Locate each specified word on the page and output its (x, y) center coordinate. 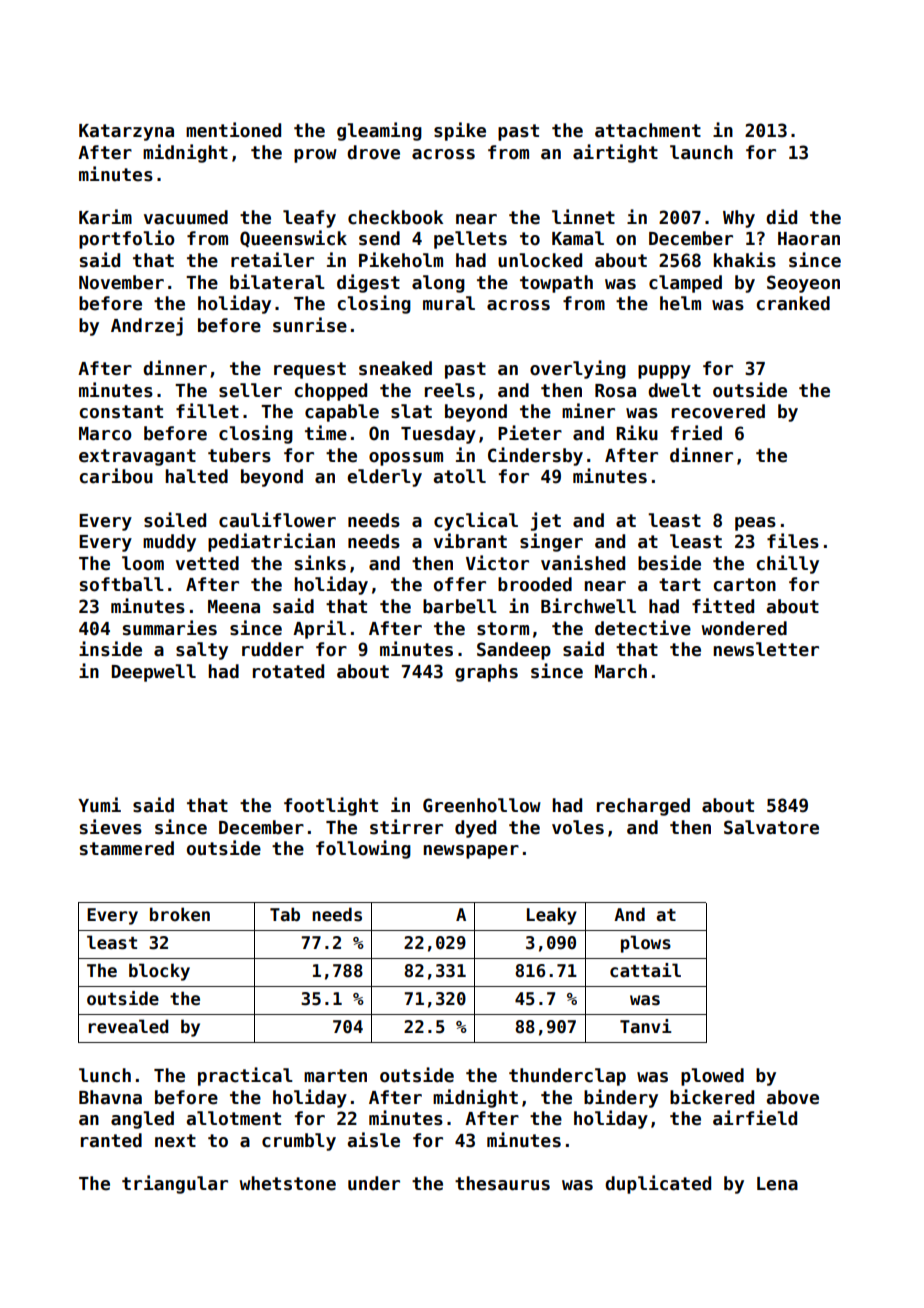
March (621, 671)
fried (696, 433)
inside (110, 649)
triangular (175, 1184)
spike (460, 131)
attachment (648, 130)
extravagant (137, 457)
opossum (406, 459)
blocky (159, 972)
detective (643, 628)
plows (646, 944)
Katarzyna (126, 132)
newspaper (471, 852)
